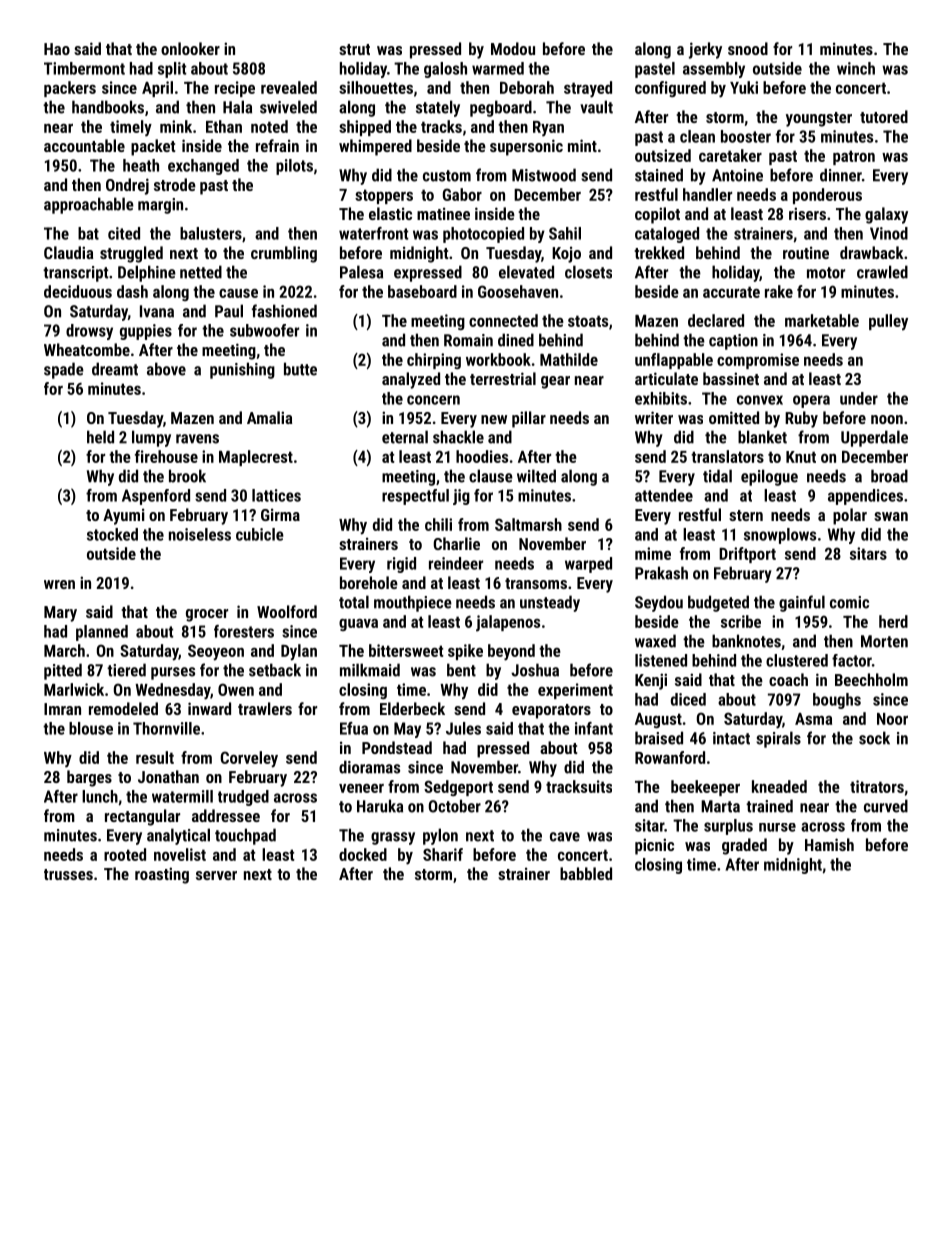 This screenshot has height=1233, width=952. I want to click on pylon, so click(440, 836).
